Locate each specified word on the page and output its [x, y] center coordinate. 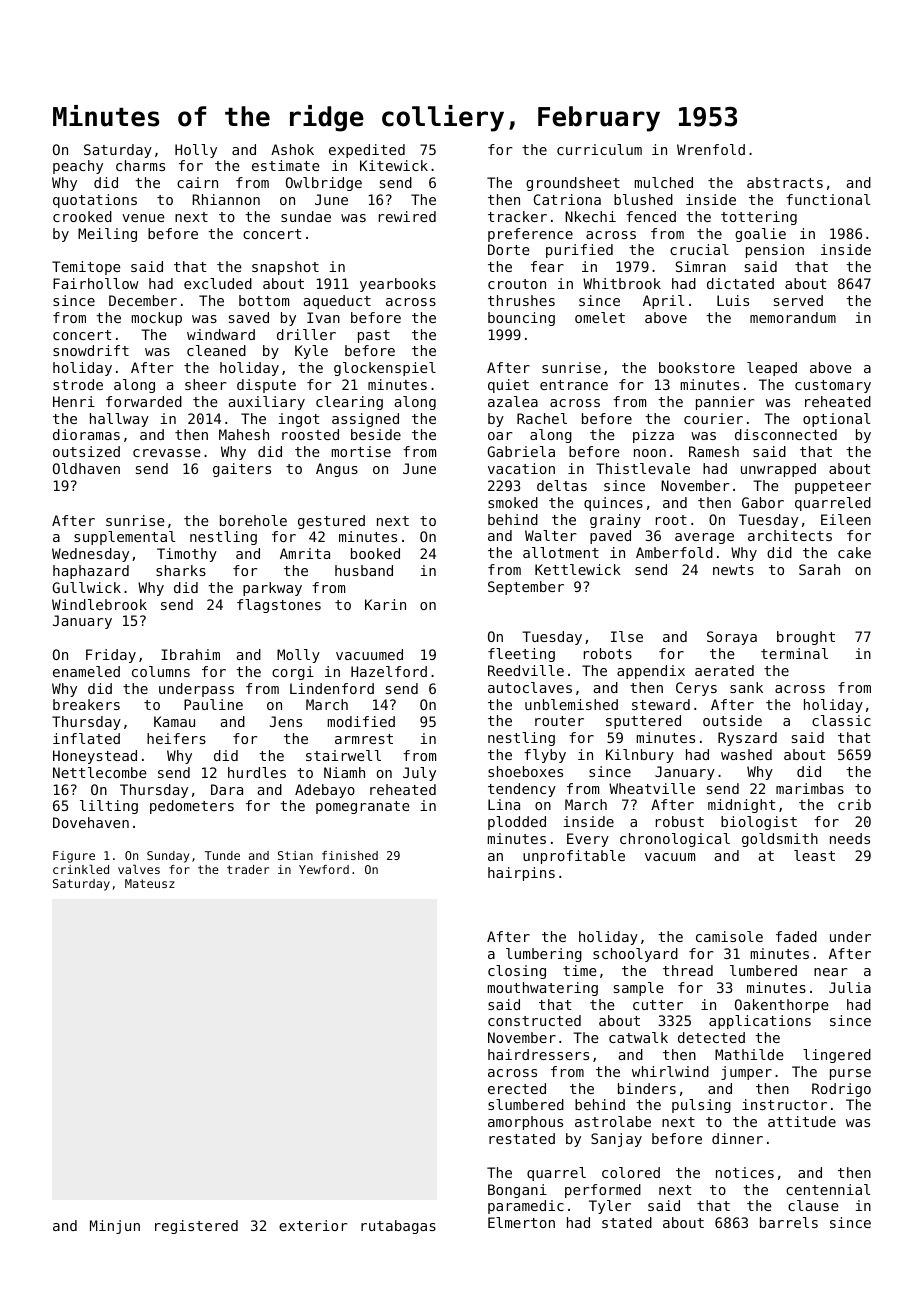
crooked [82, 216]
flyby [545, 756]
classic [841, 720]
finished [350, 855]
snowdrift [91, 350]
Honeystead [95, 757]
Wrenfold [711, 149]
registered [196, 1227]
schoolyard [635, 955]
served [798, 300]
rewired [407, 216]
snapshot [285, 268]
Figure [74, 857]
